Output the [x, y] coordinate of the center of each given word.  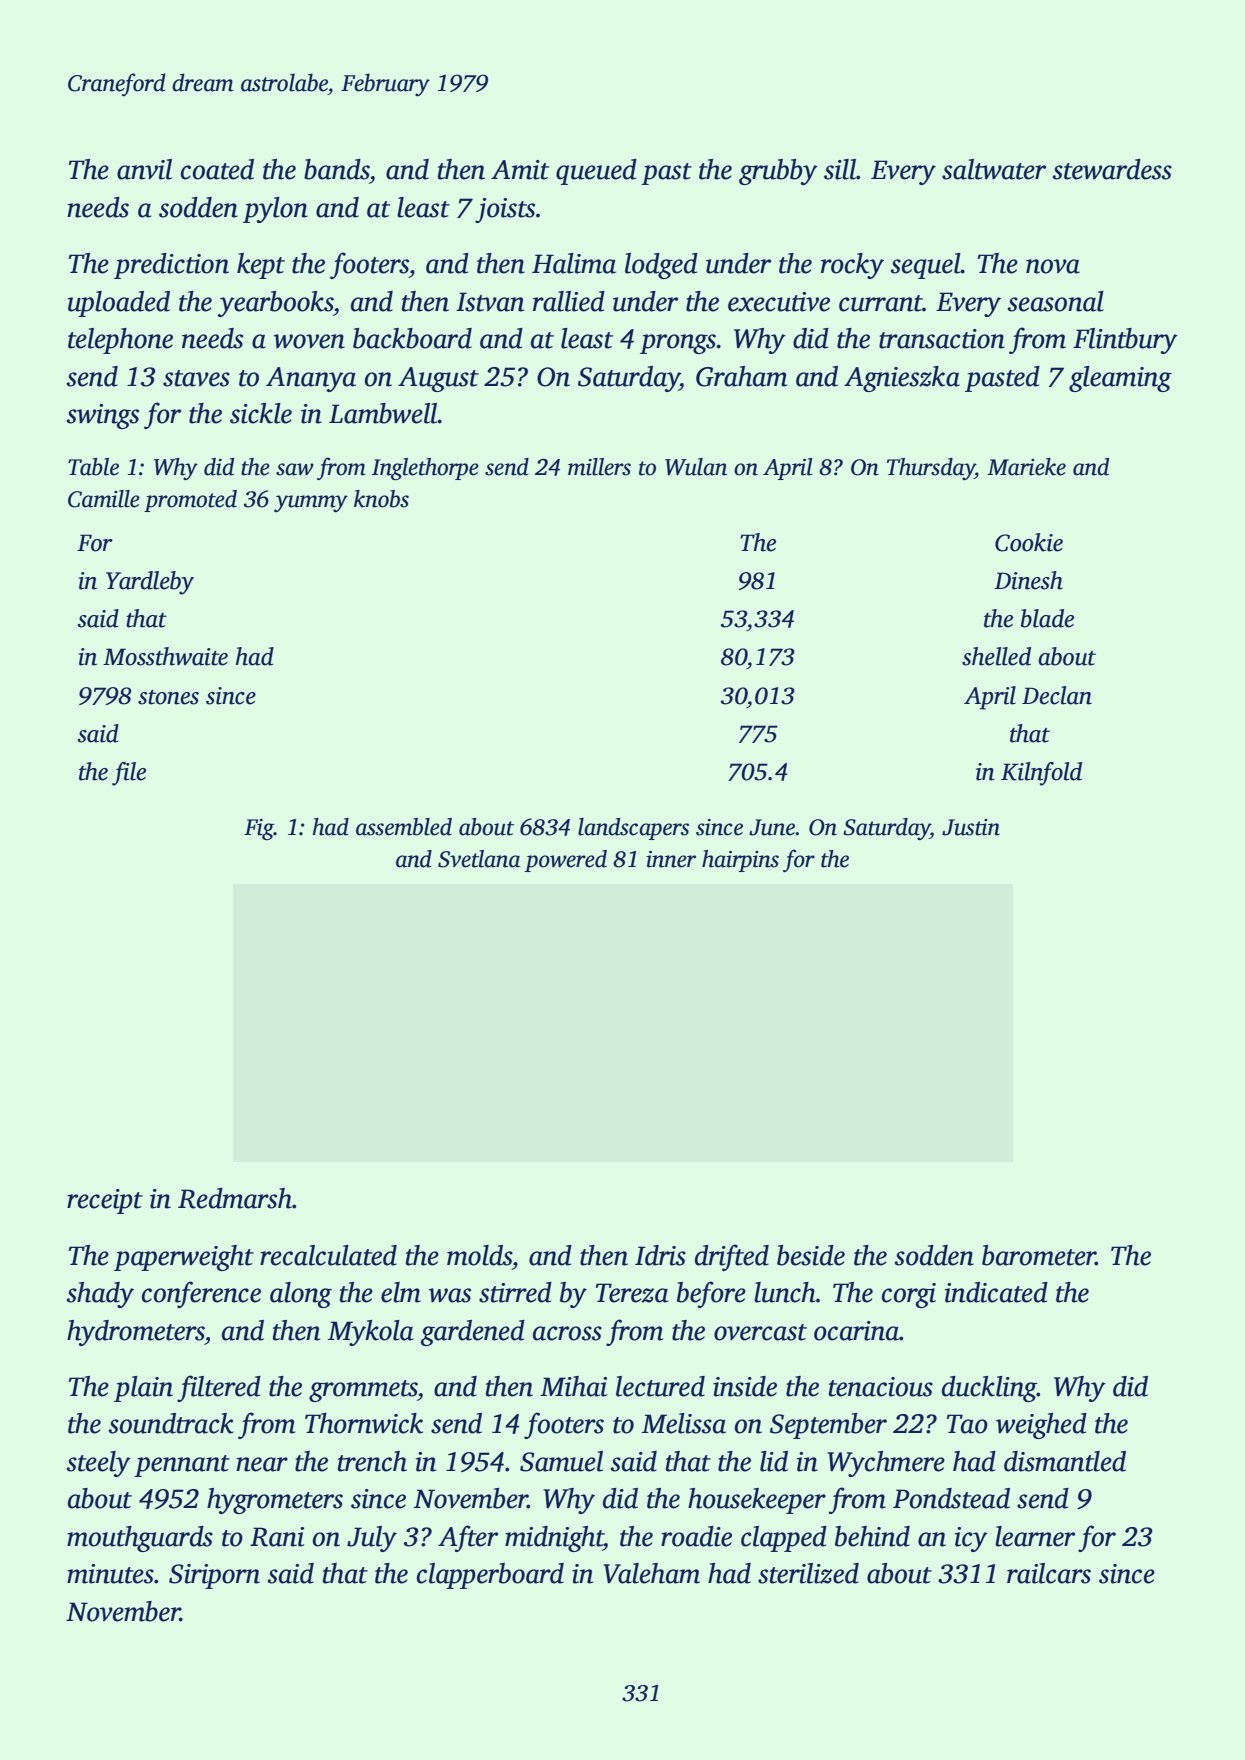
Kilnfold [1041, 774]
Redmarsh [235, 1198]
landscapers [633, 829]
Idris [660, 1255]
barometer [1039, 1255]
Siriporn [214, 1576]
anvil [144, 169]
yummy [311, 503]
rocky [852, 266]
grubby [778, 172]
